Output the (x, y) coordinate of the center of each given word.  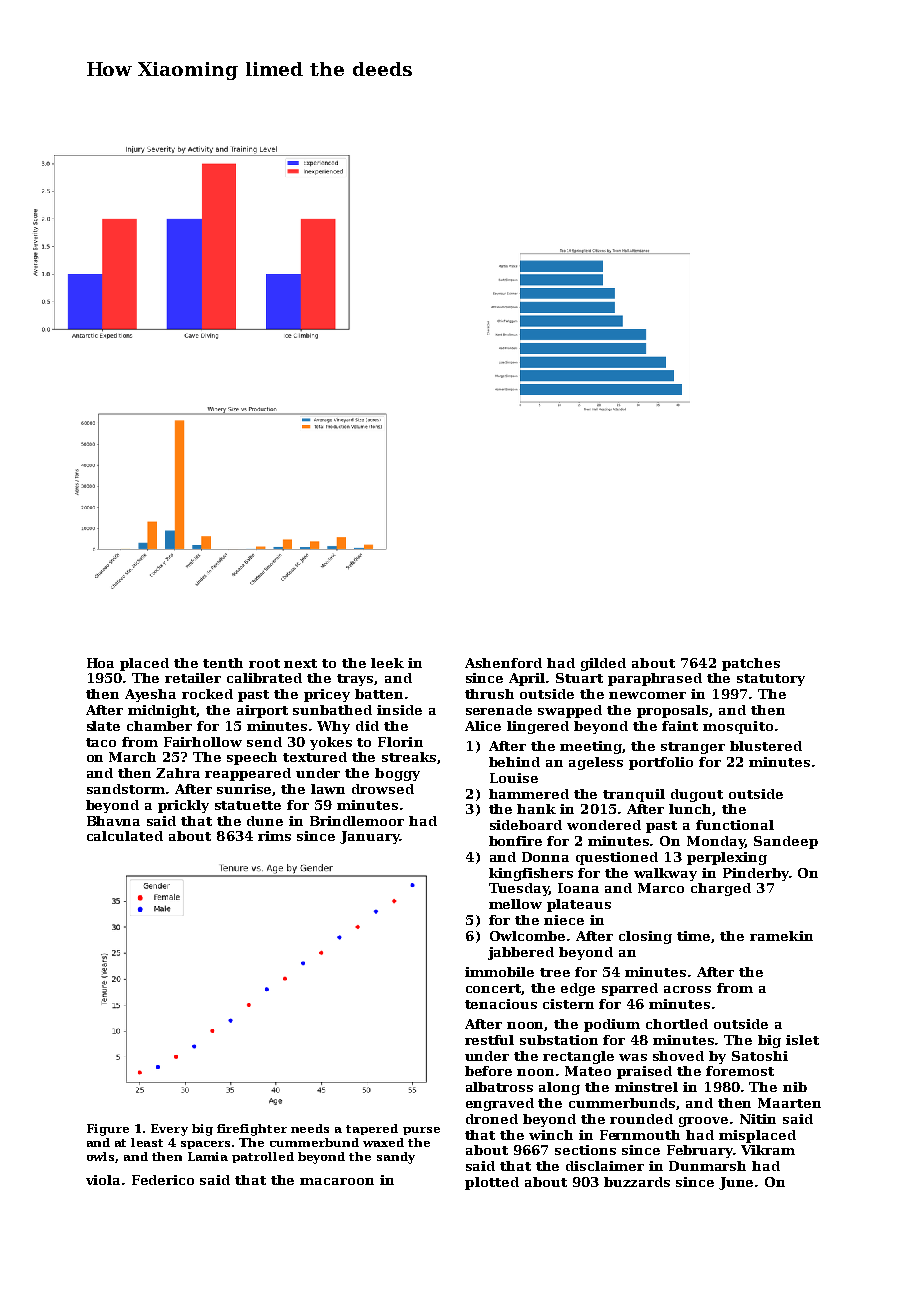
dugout (697, 795)
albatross (499, 1087)
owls (100, 1156)
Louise (514, 778)
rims (274, 836)
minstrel (646, 1087)
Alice (483, 726)
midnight (162, 711)
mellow (515, 904)
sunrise (245, 790)
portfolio (661, 763)
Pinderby (756, 874)
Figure (108, 1130)
